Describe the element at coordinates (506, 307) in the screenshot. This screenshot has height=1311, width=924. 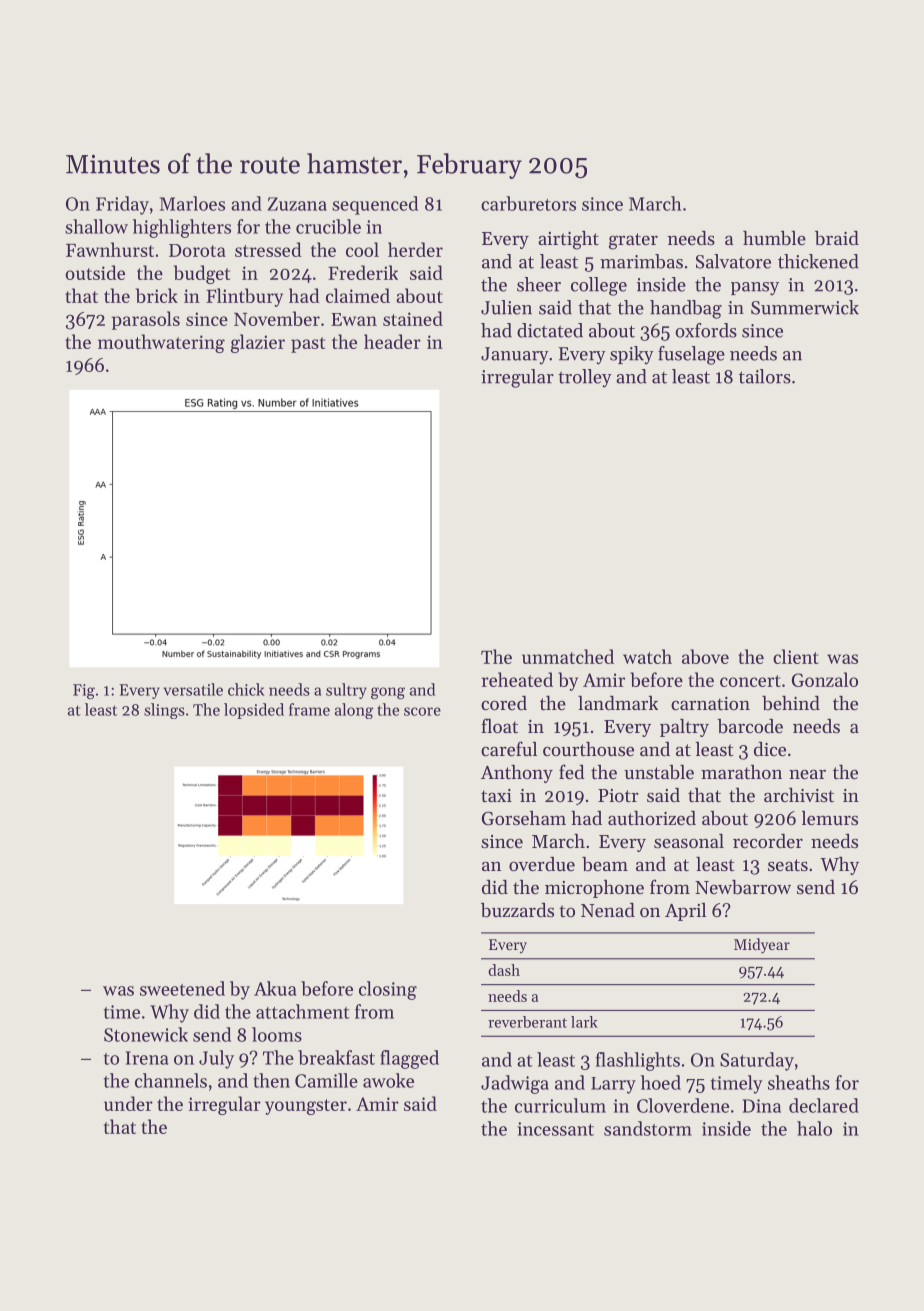
I see `Julien` at that location.
